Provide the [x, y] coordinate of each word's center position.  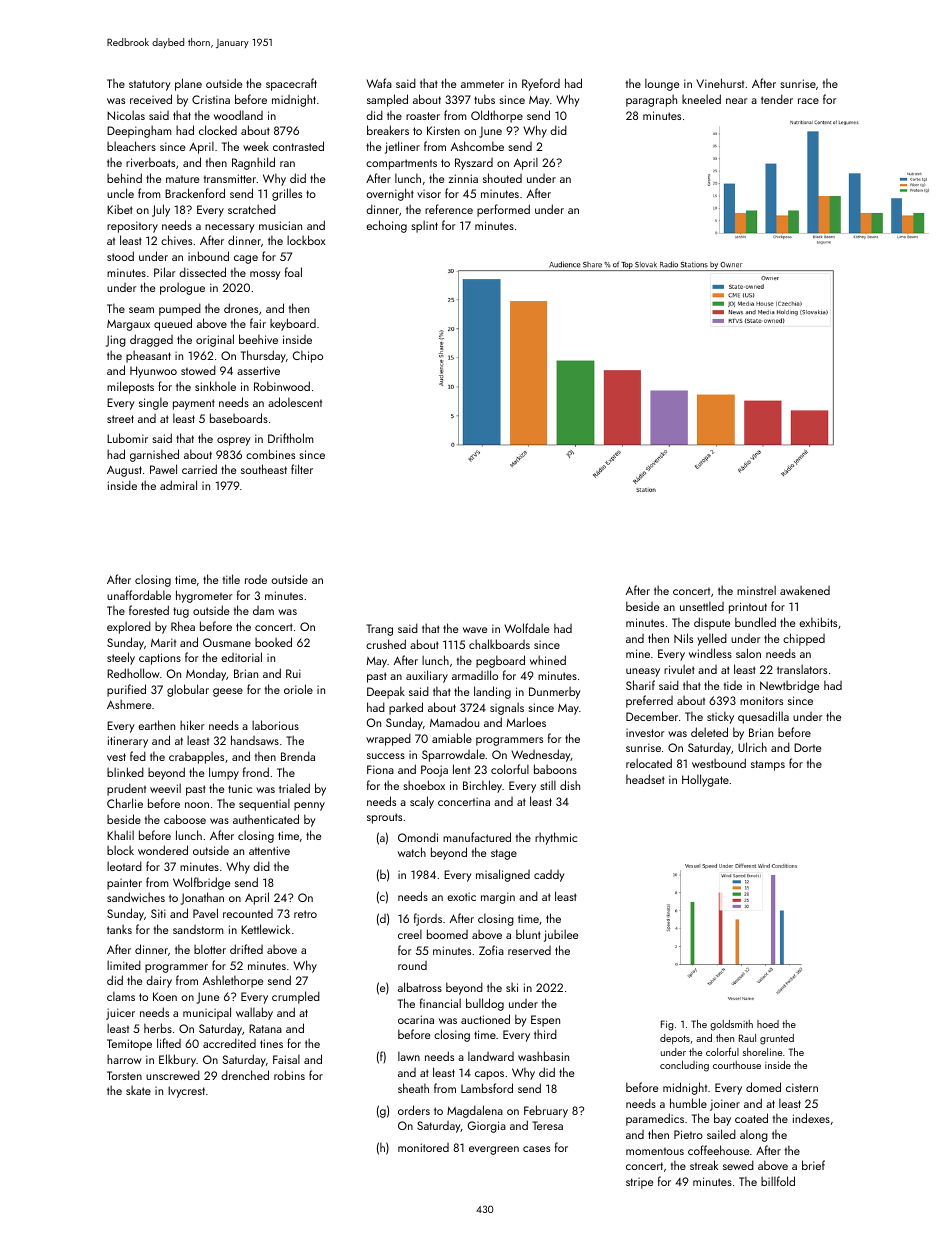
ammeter [482, 84]
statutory [149, 85]
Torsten [124, 1075]
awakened [805, 590]
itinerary [128, 742]
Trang [379, 630]
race [808, 101]
